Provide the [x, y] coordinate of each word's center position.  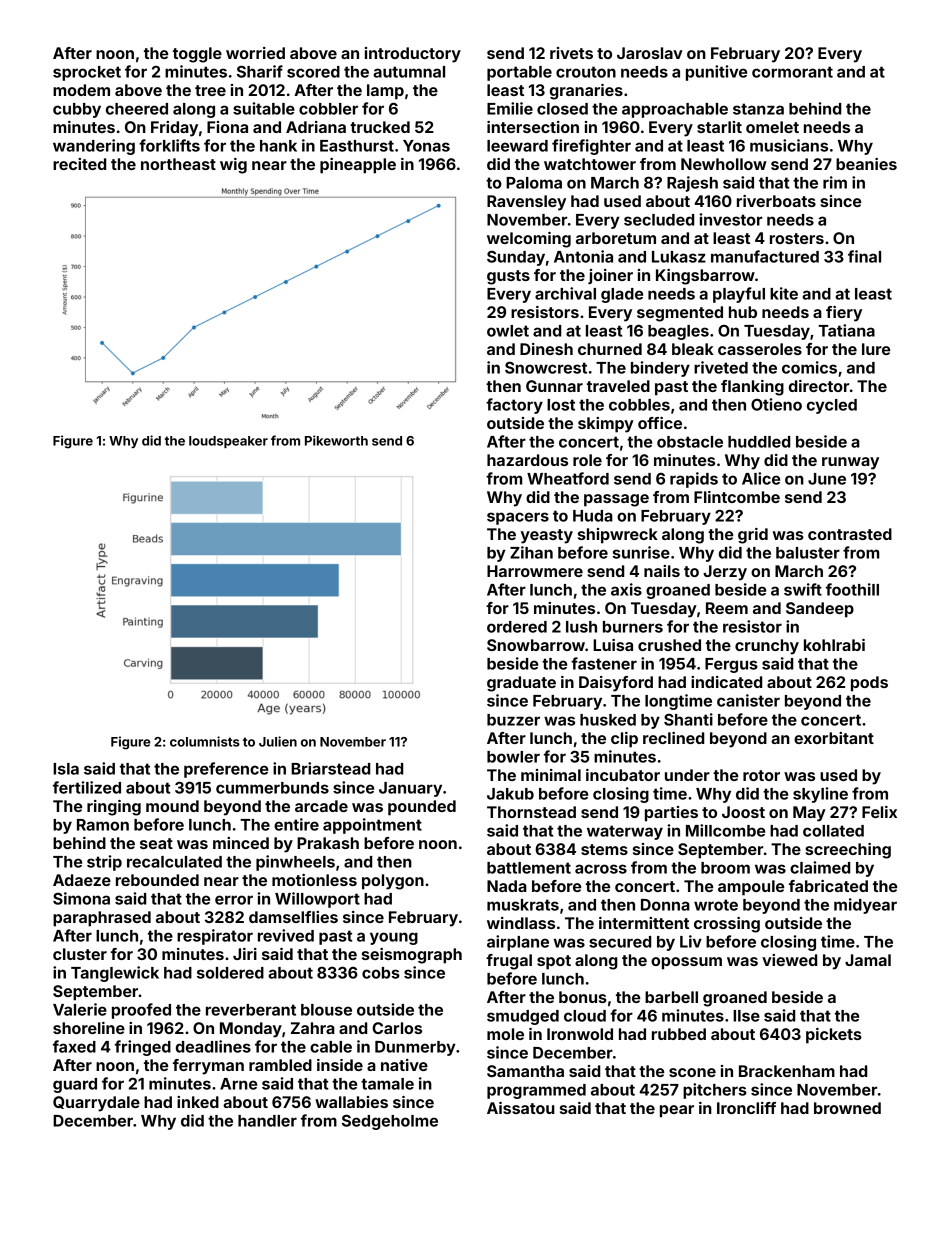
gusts [508, 277]
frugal [509, 962]
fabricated [828, 886]
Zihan [531, 552]
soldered [230, 973]
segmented [680, 314]
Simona [81, 898]
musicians [789, 145]
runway [850, 463]
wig [233, 166]
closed [562, 109]
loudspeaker [228, 442]
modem [81, 90]
